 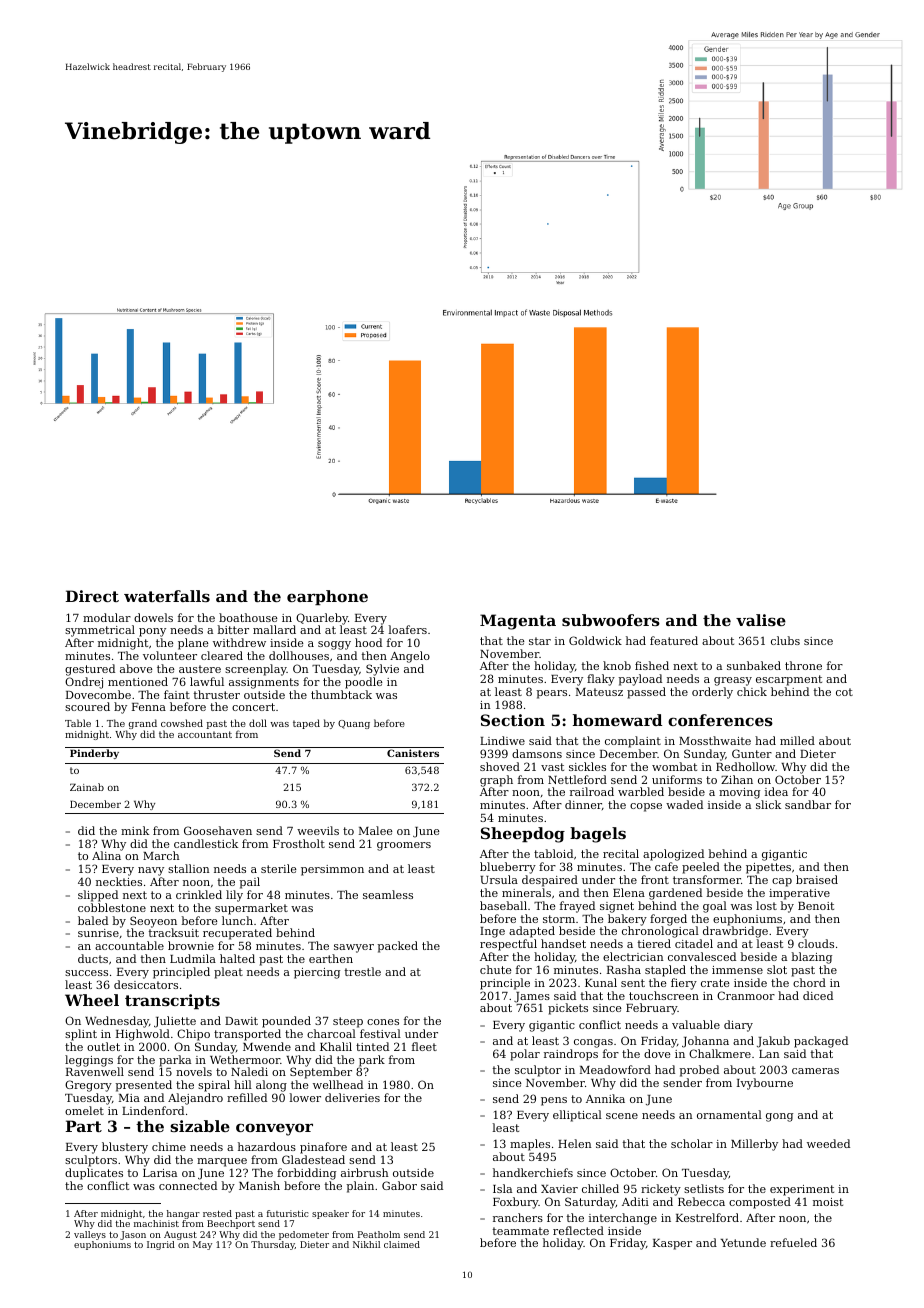 I want to click on teammate, so click(x=520, y=1231).
